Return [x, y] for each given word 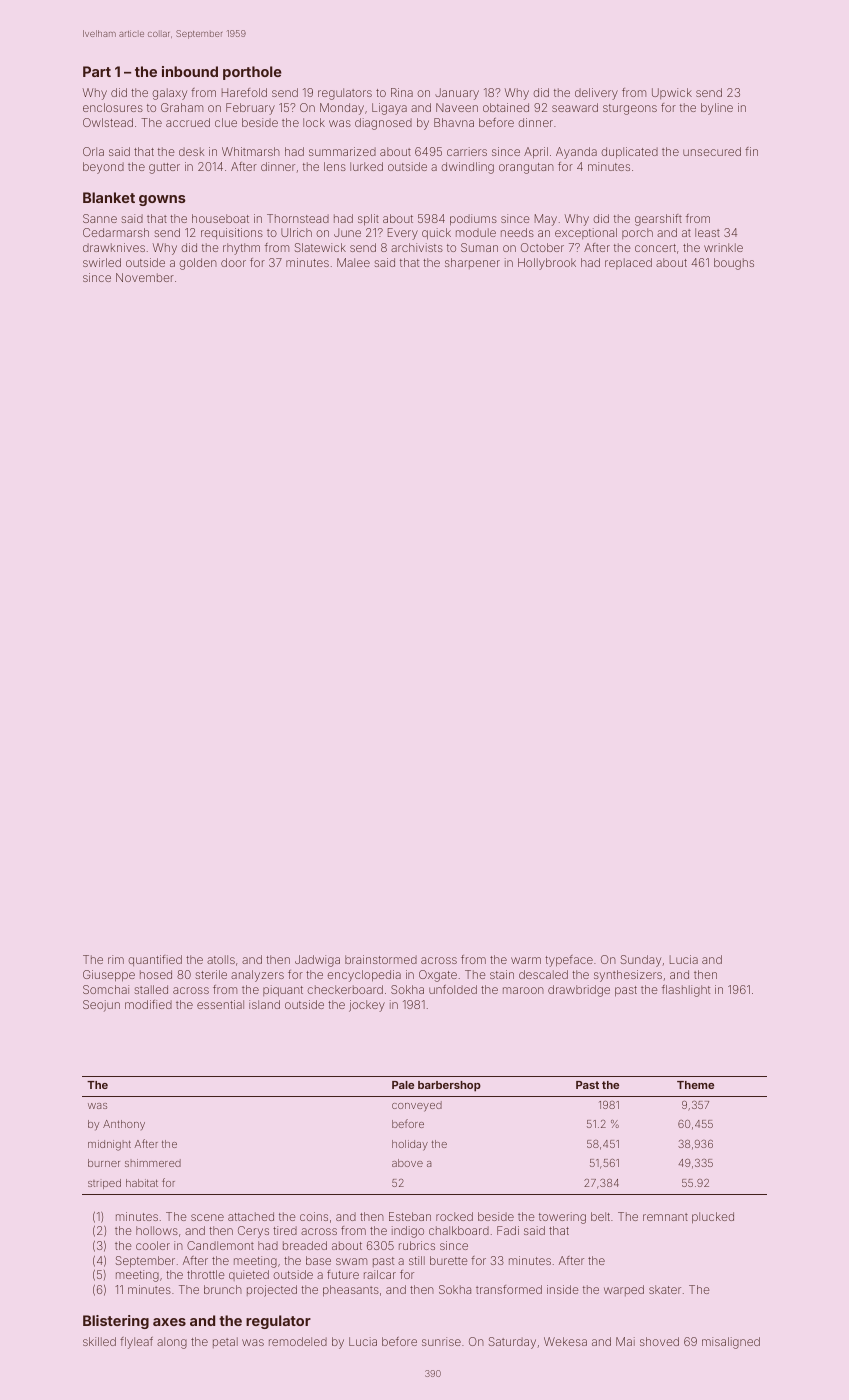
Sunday [641, 961]
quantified [155, 960]
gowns [162, 200]
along [172, 1343]
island [264, 1004]
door [233, 262]
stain [502, 974]
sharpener [472, 263]
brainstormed [381, 959]
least [707, 232]
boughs [734, 264]
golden [198, 264]
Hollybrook [547, 264]
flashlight [686, 991]
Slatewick [320, 247]
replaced [628, 263]
